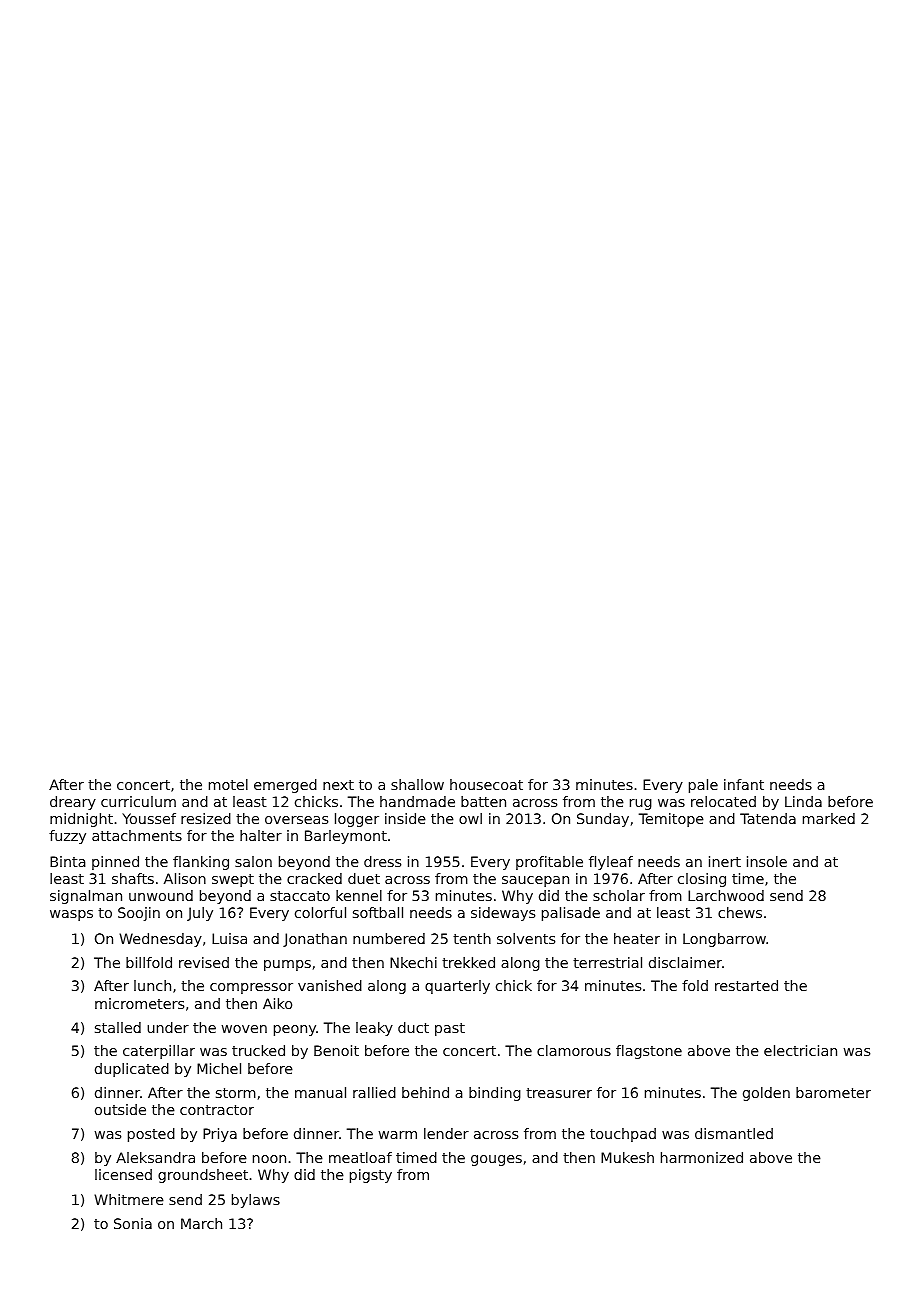 This screenshot has width=924, height=1308. Describe the element at coordinates (371, 1176) in the screenshot. I see `pigsty` at that location.
